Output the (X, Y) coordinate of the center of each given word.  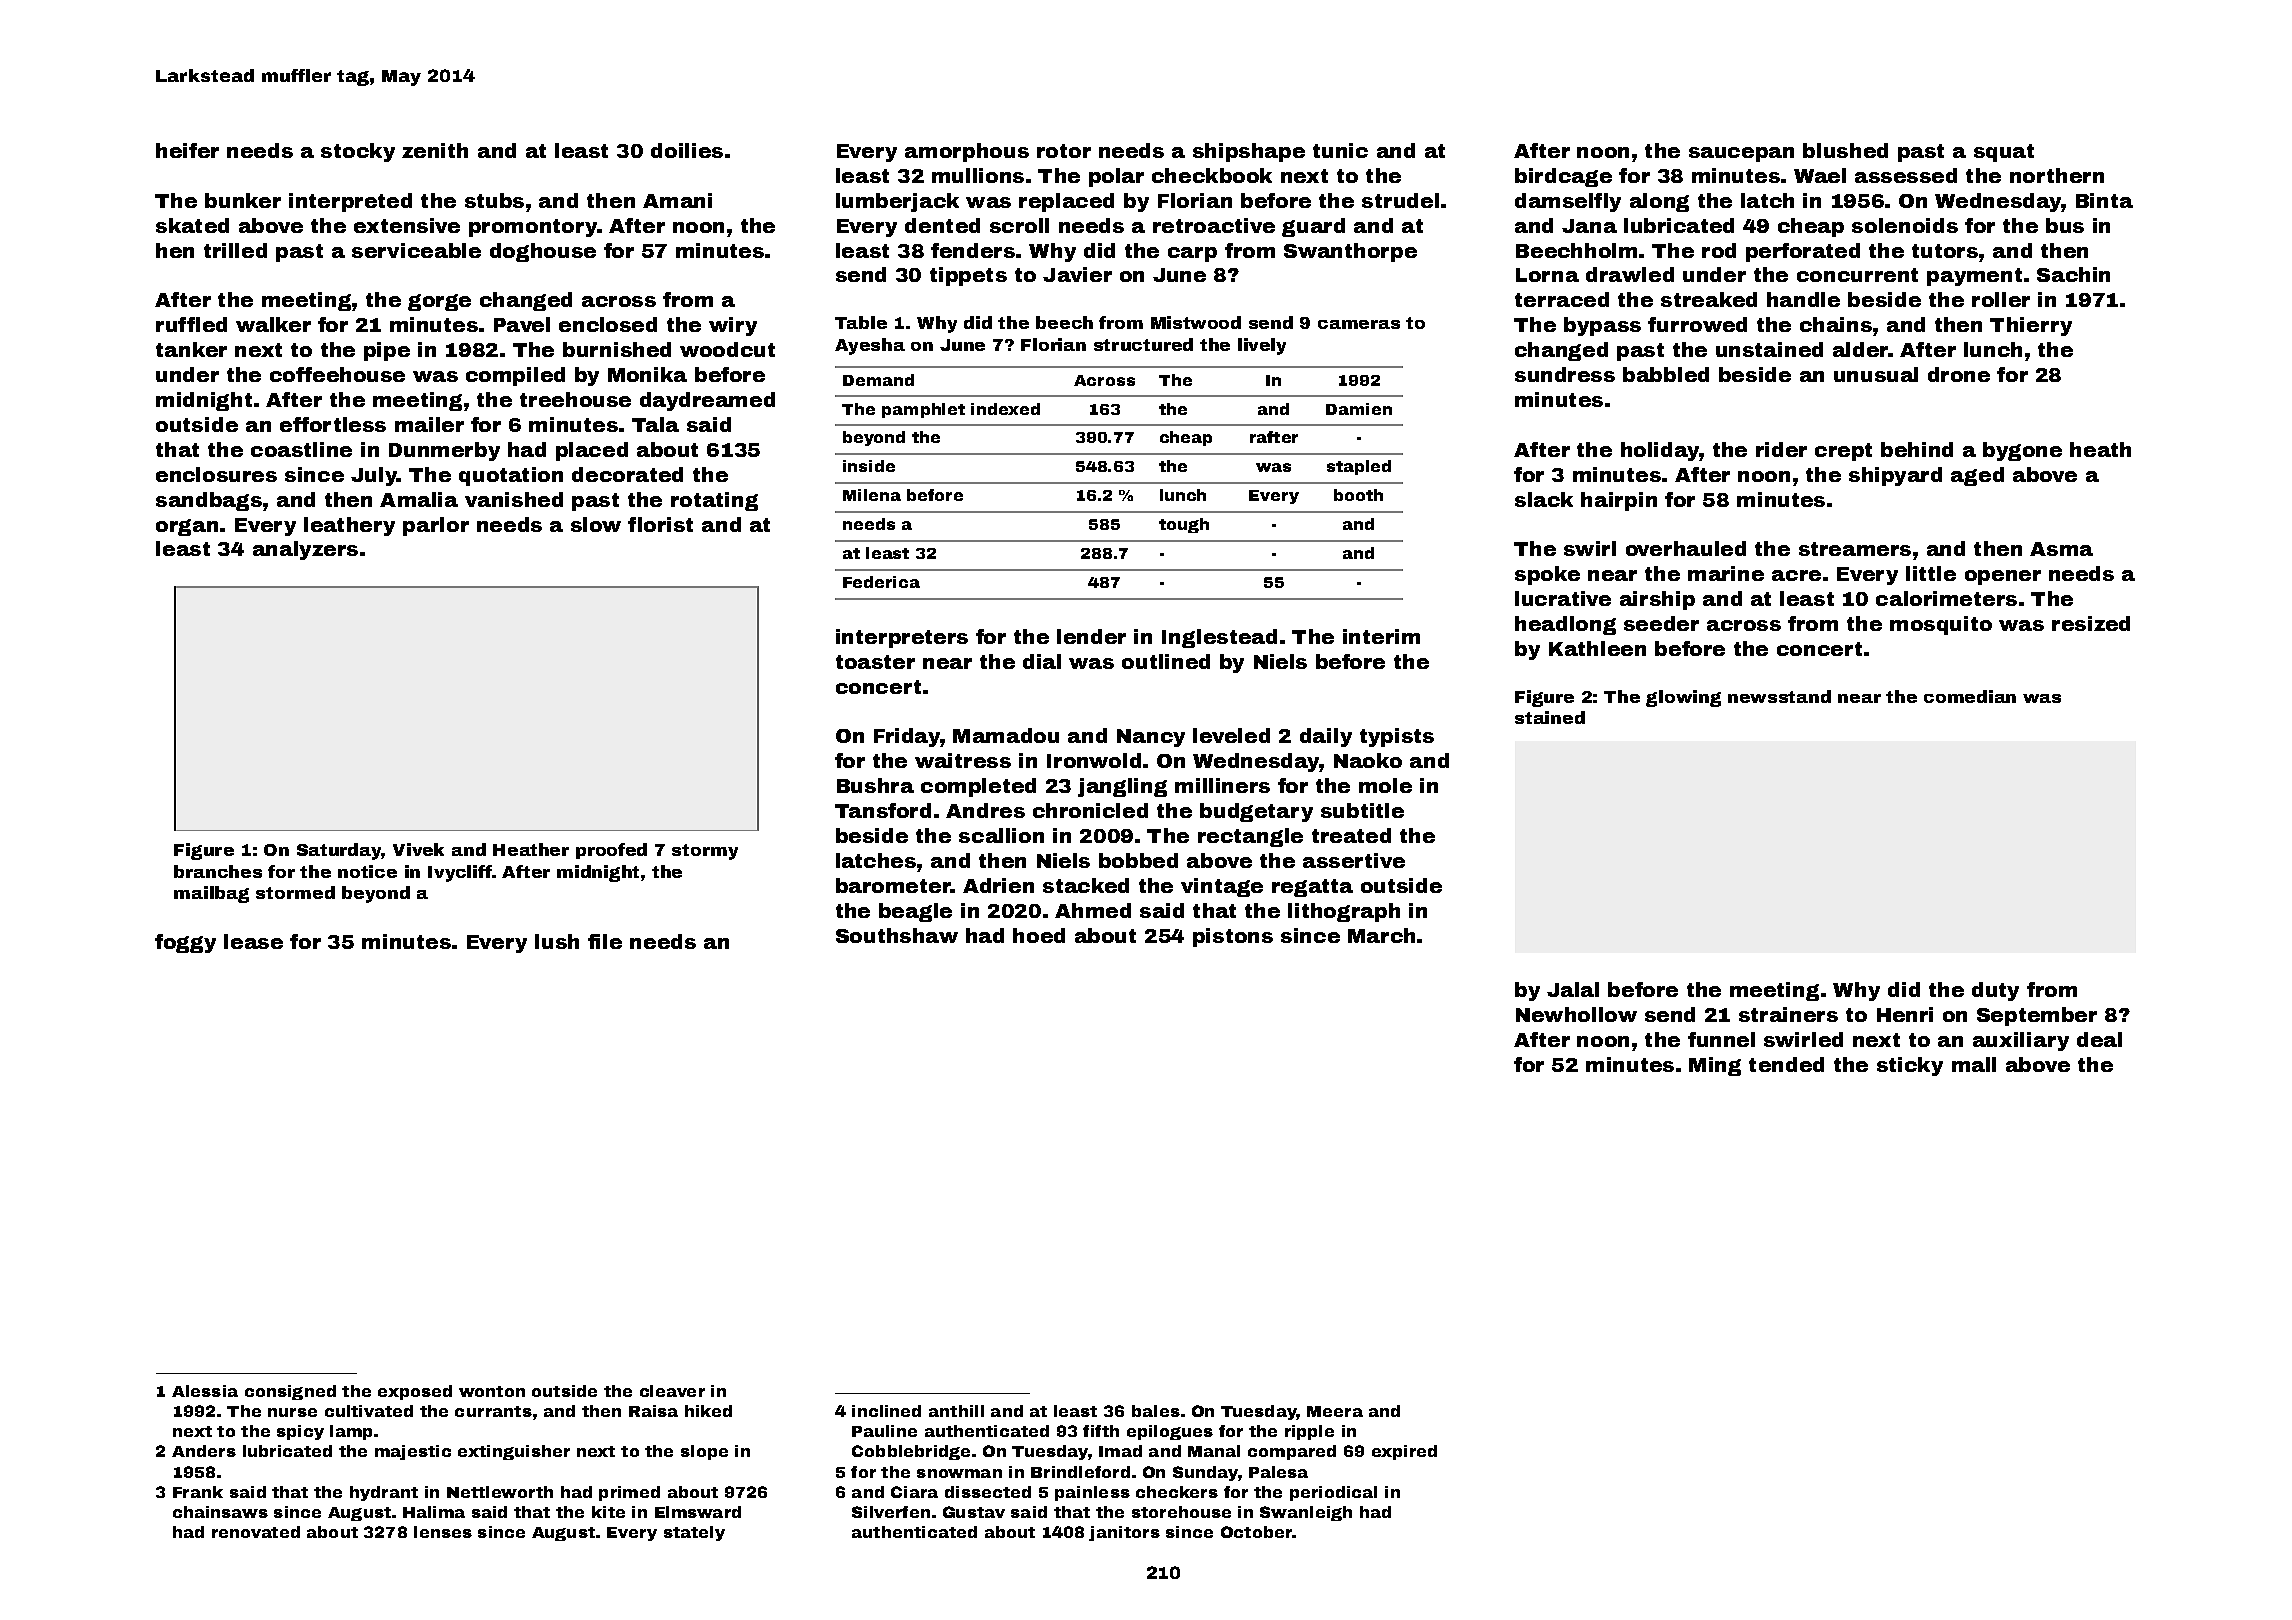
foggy (185, 943)
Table (861, 322)
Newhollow (1576, 1014)
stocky (358, 152)
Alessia (205, 1391)
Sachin (2073, 274)
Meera (1335, 1411)
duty (1995, 991)
